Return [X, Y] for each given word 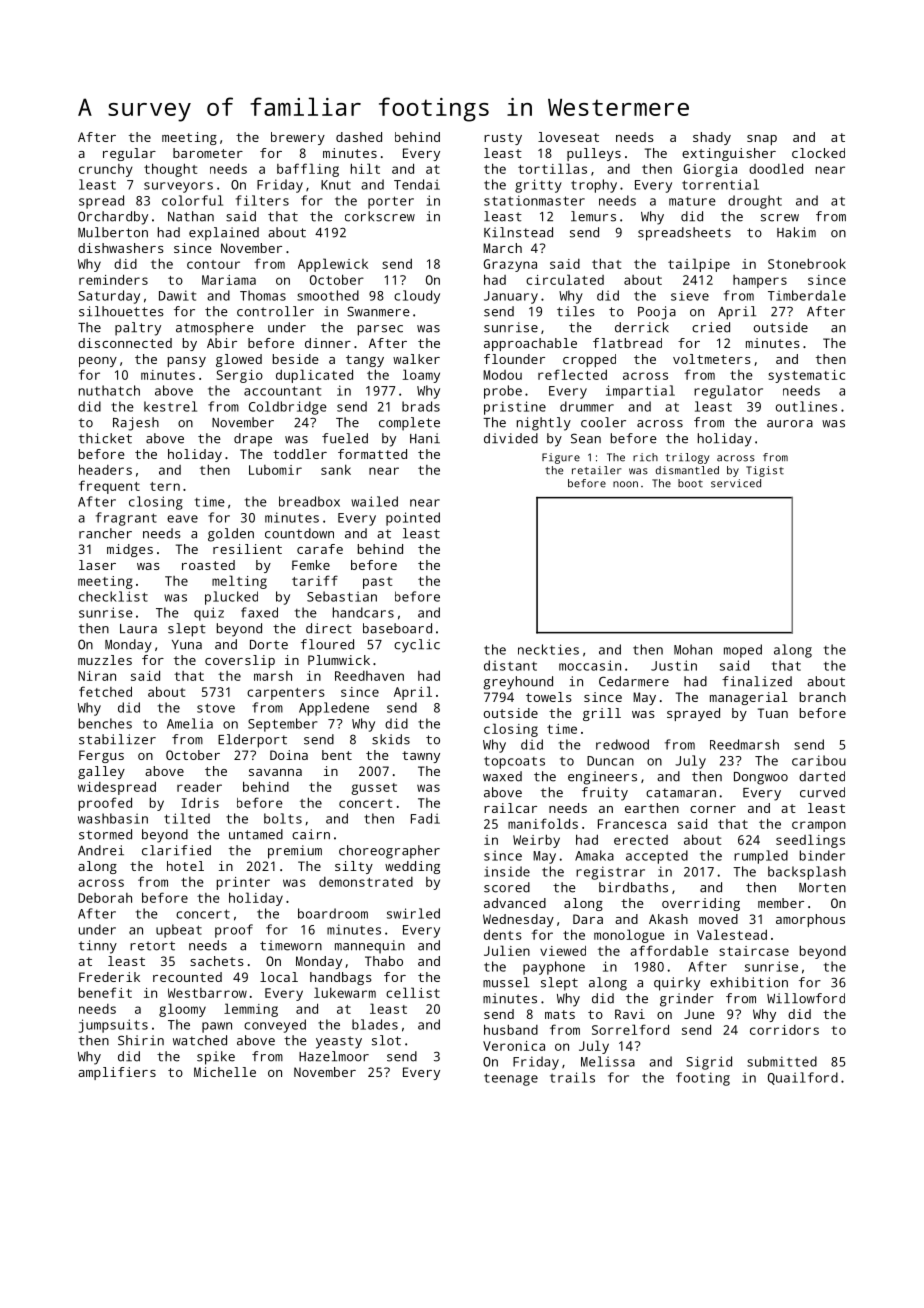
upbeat [179, 931]
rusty [503, 139]
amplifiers [117, 1073]
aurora [790, 424]
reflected [572, 374]
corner [713, 809]
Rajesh [136, 424]
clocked [818, 153]
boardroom [333, 913]
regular [129, 154]
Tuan [773, 713]
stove [216, 708]
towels [549, 697]
